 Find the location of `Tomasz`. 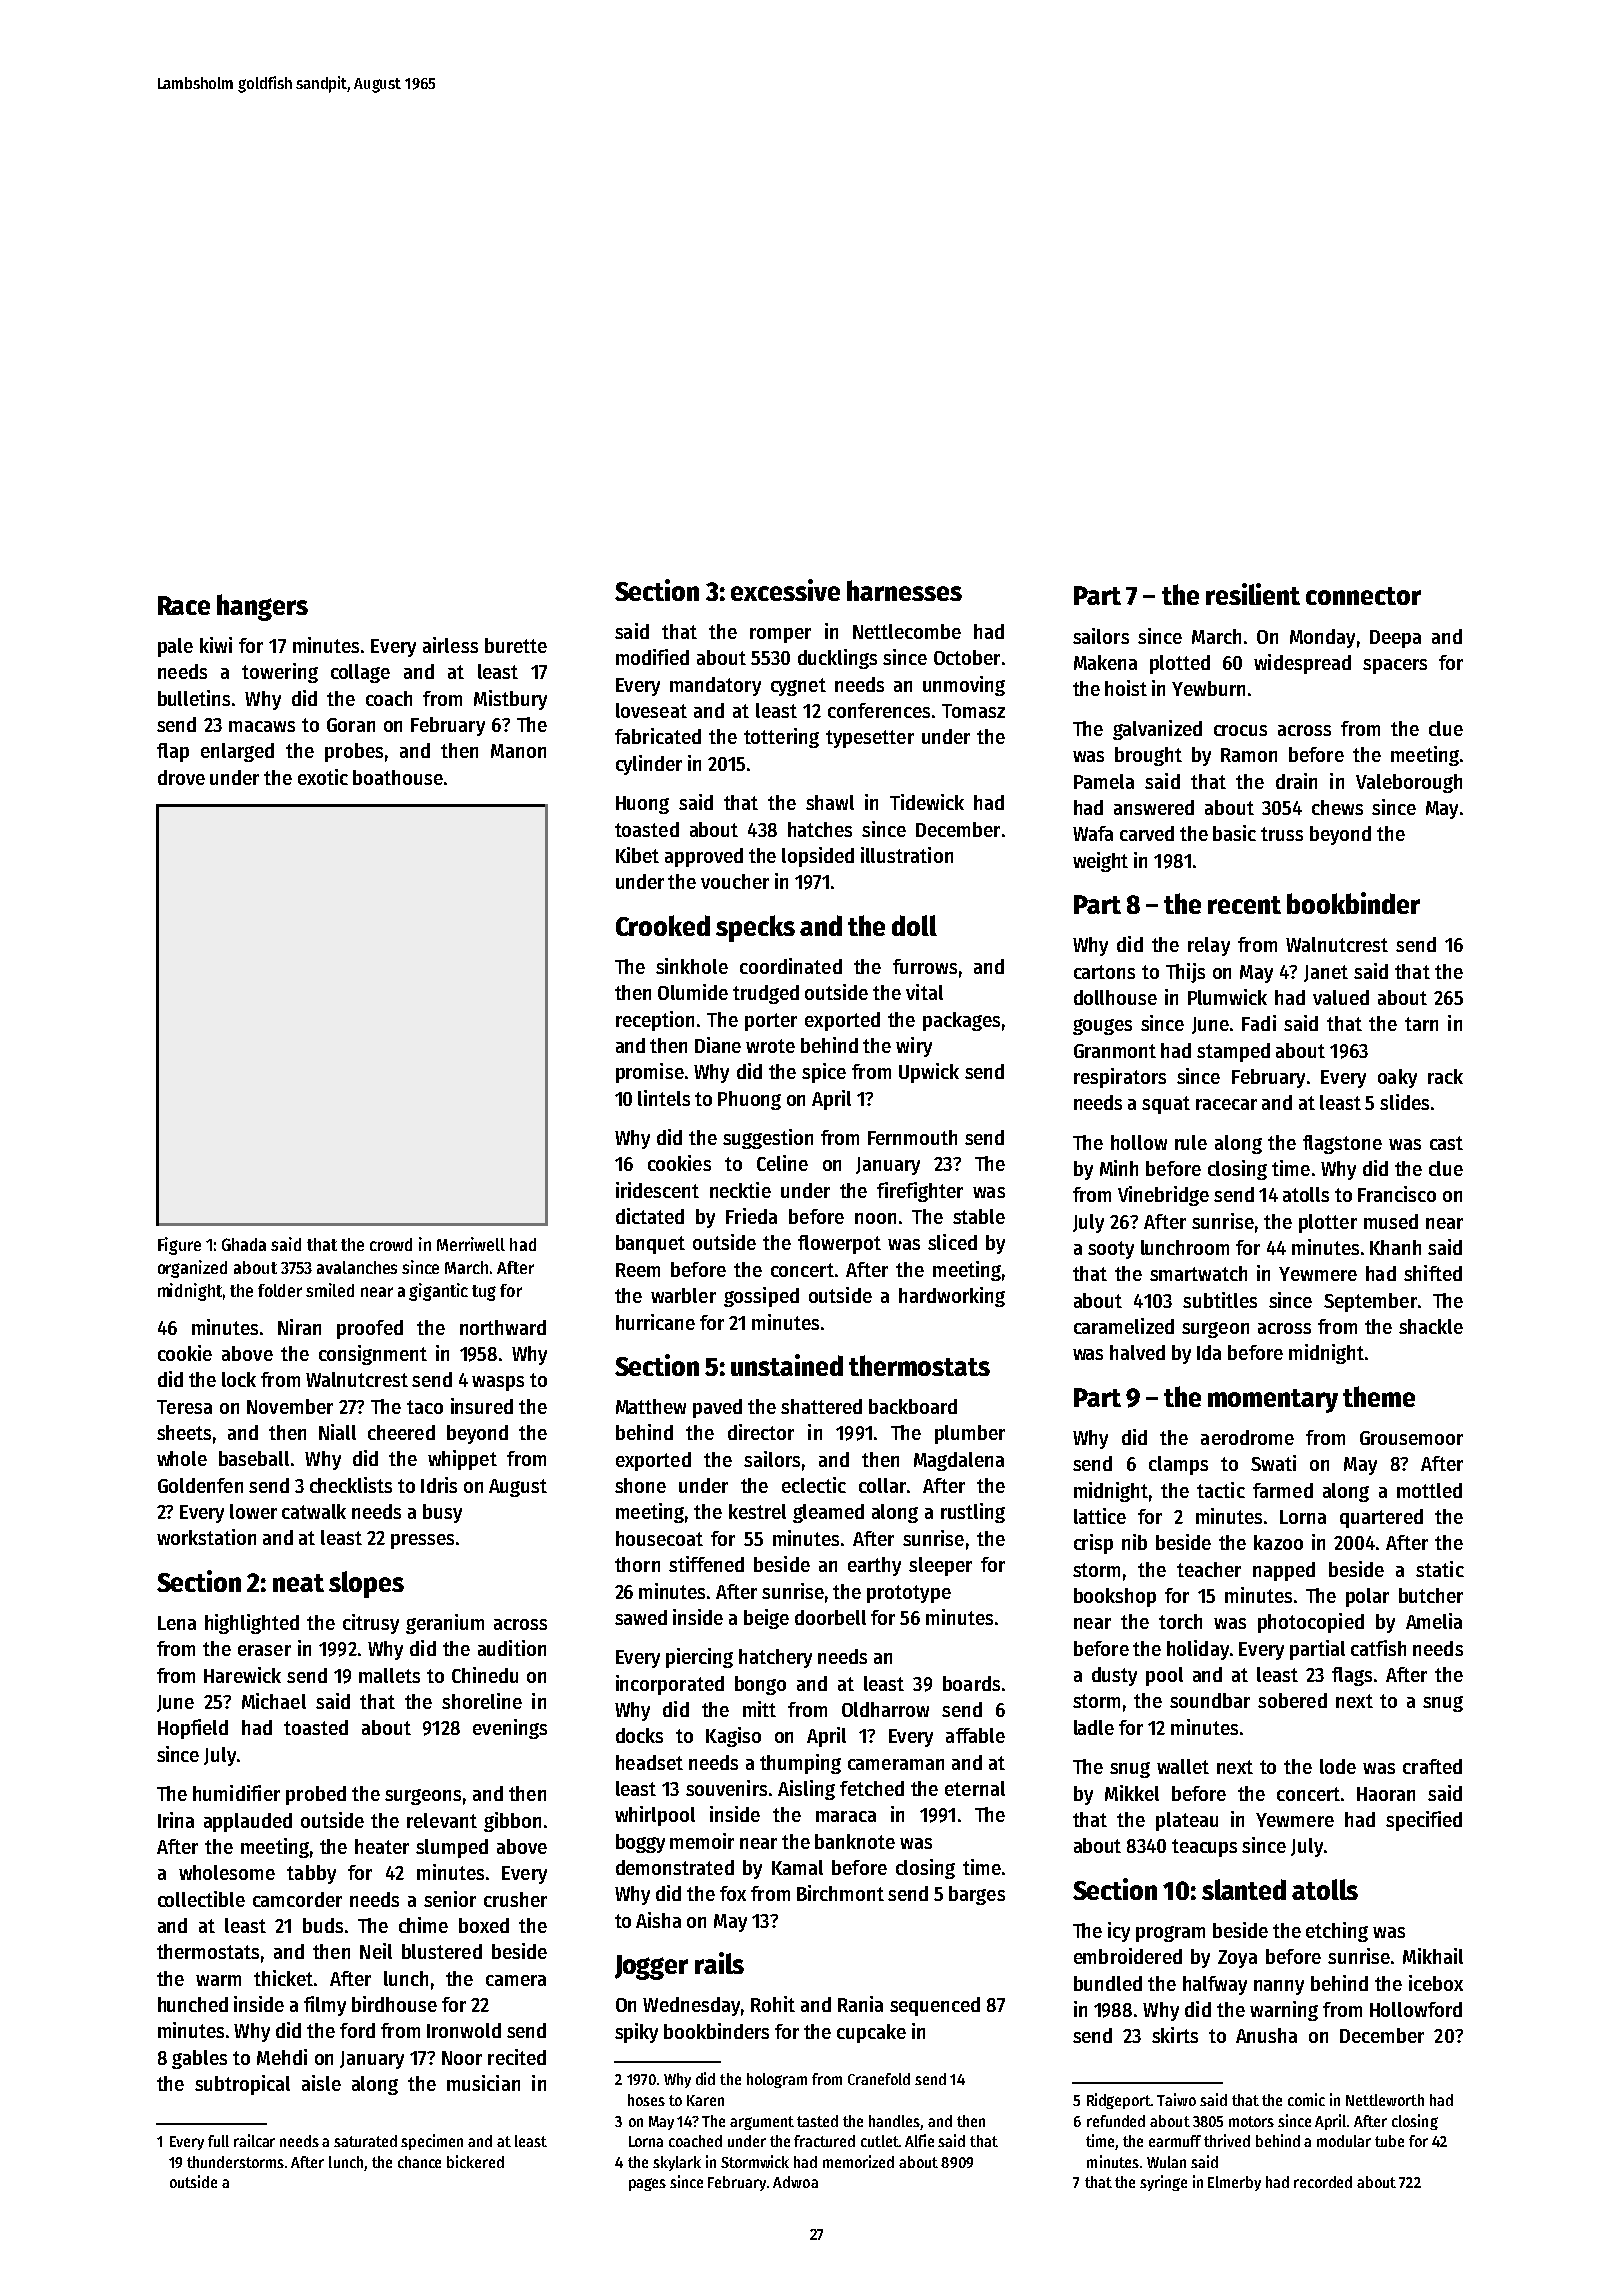

Tomasz is located at coordinates (973, 711).
